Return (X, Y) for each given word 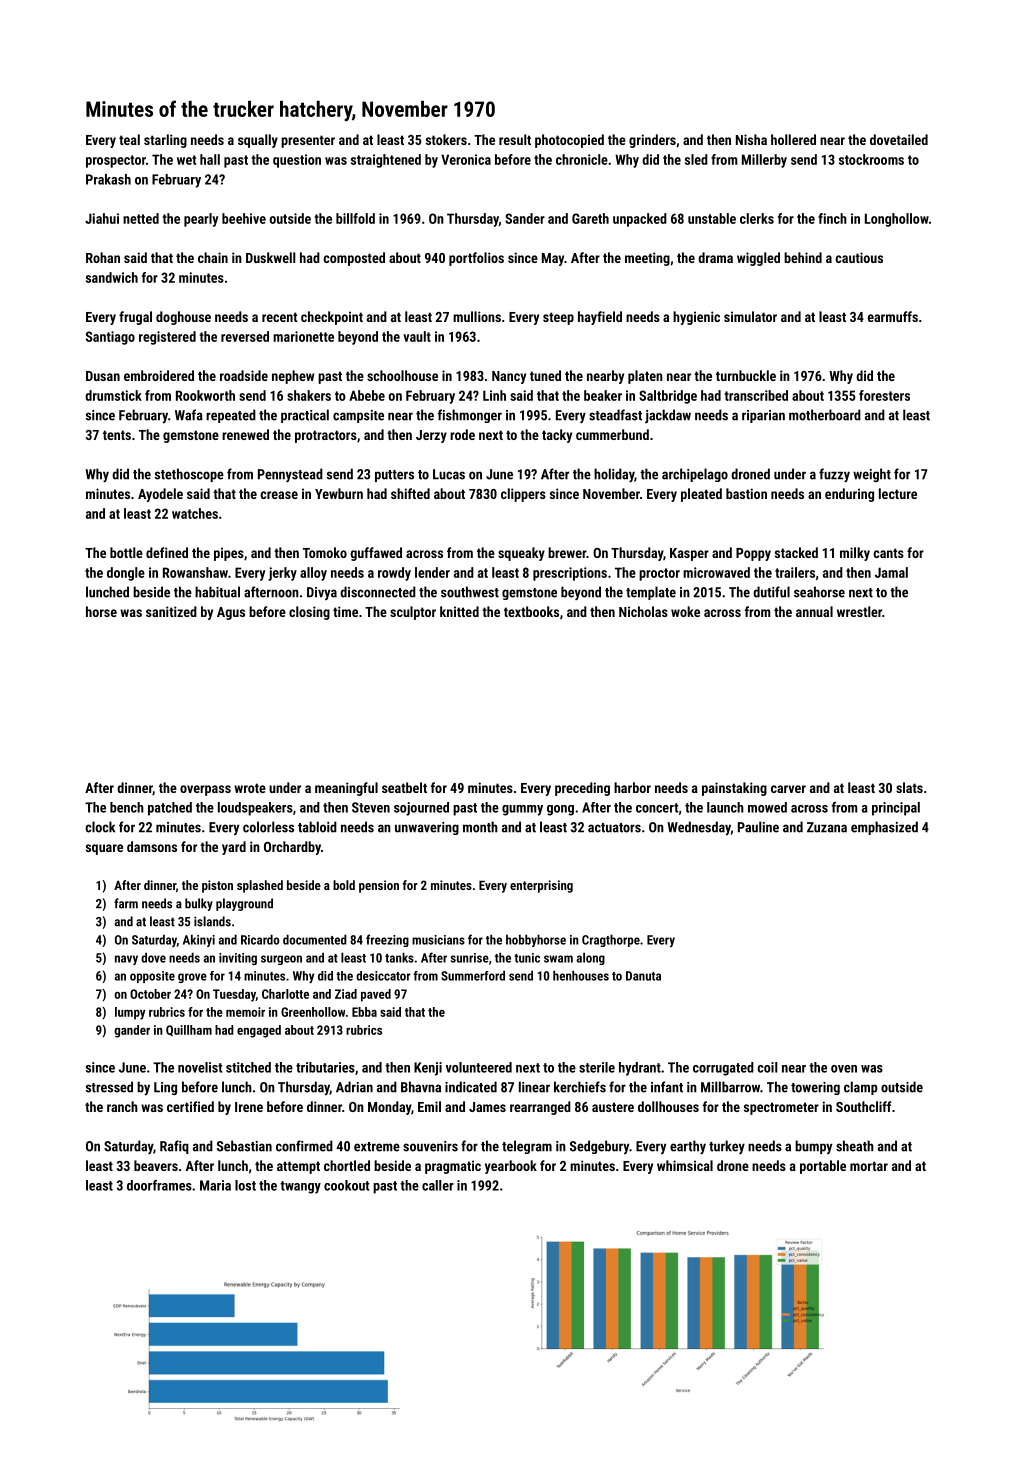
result (515, 139)
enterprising (541, 886)
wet (186, 160)
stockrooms (871, 159)
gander (132, 1031)
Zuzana (827, 827)
